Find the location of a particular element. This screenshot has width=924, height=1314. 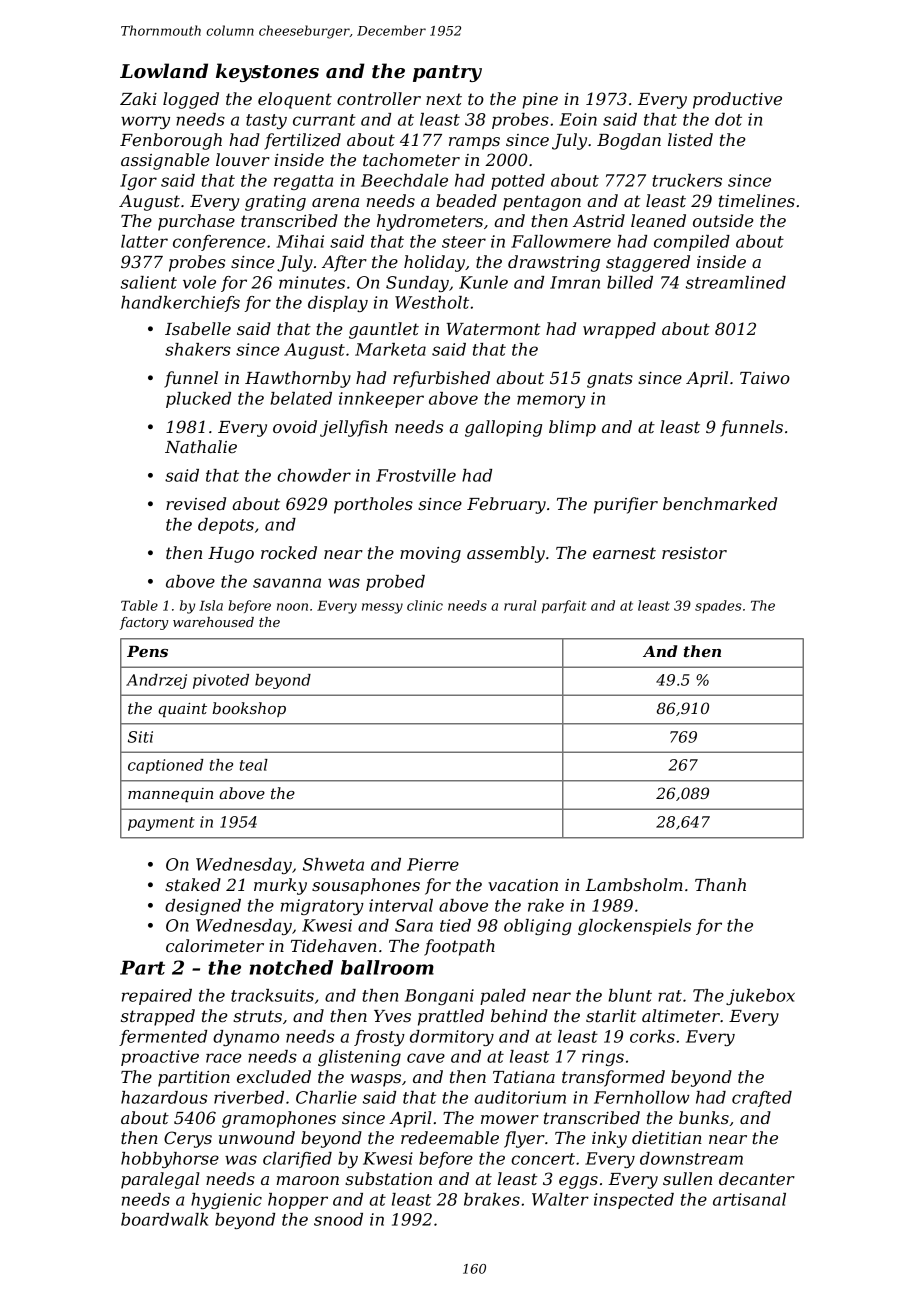

strapped is located at coordinates (158, 1017).
